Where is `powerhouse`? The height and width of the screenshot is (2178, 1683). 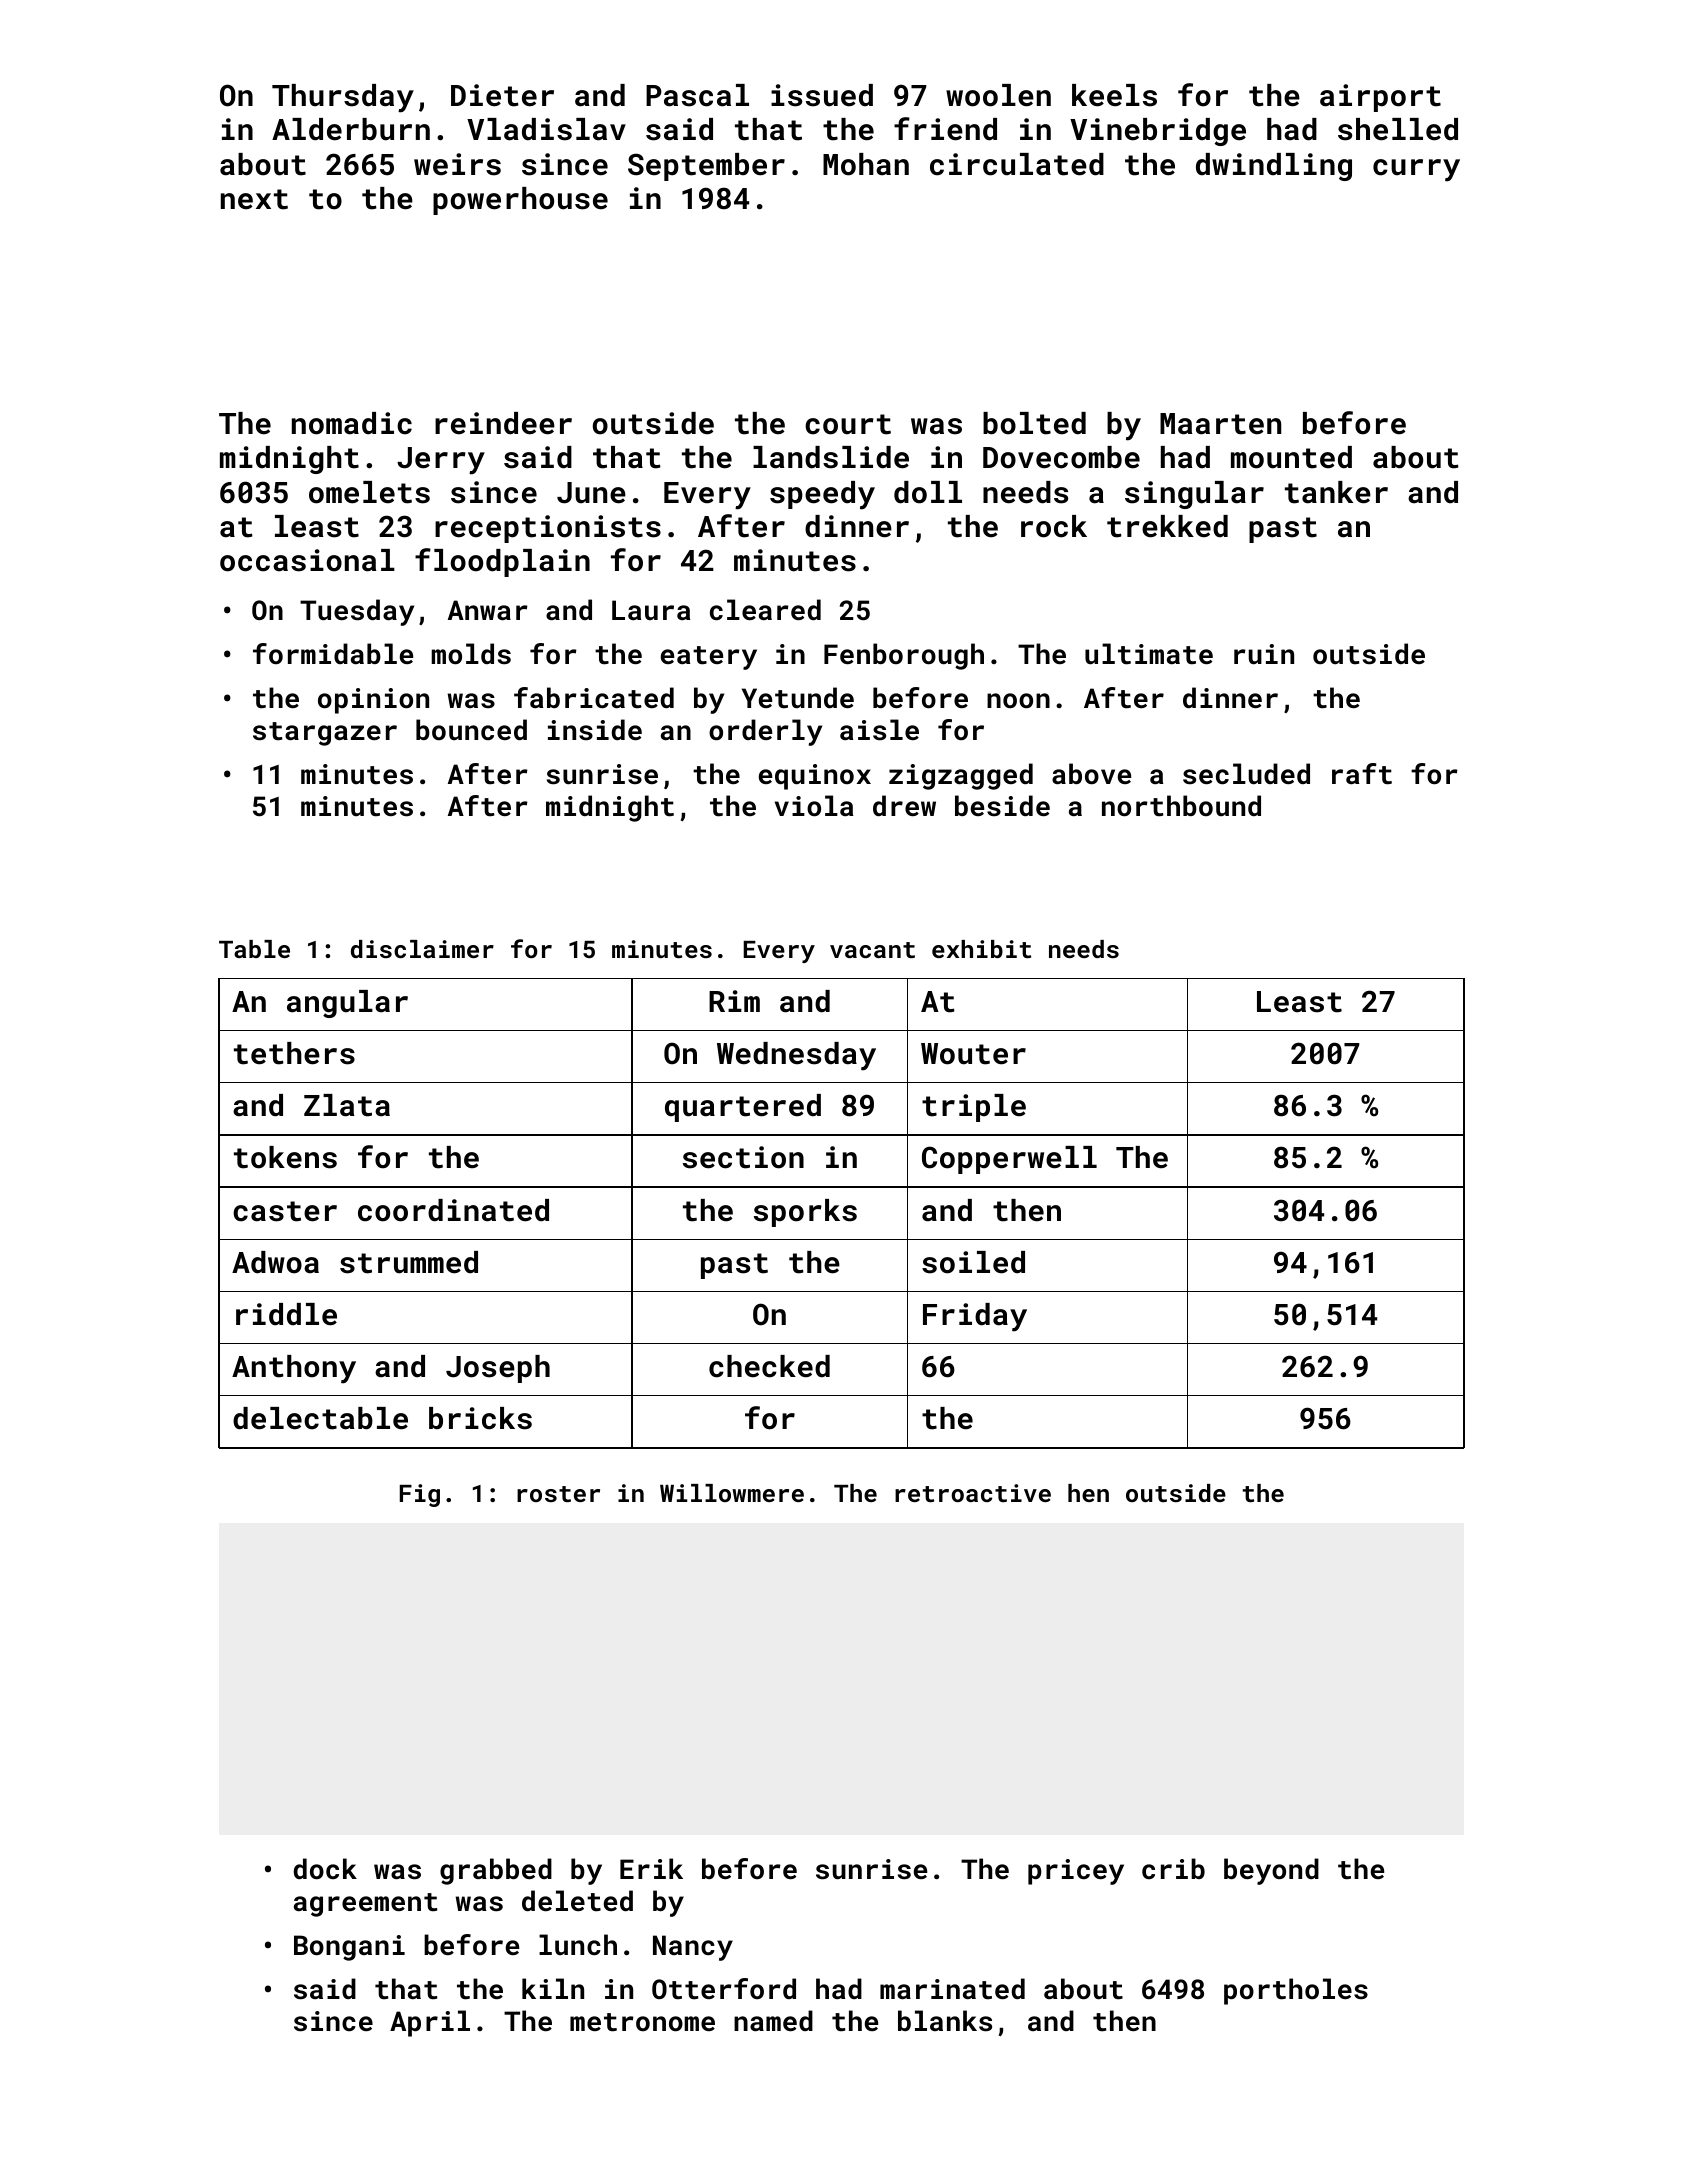
powerhouse is located at coordinates (520, 201).
